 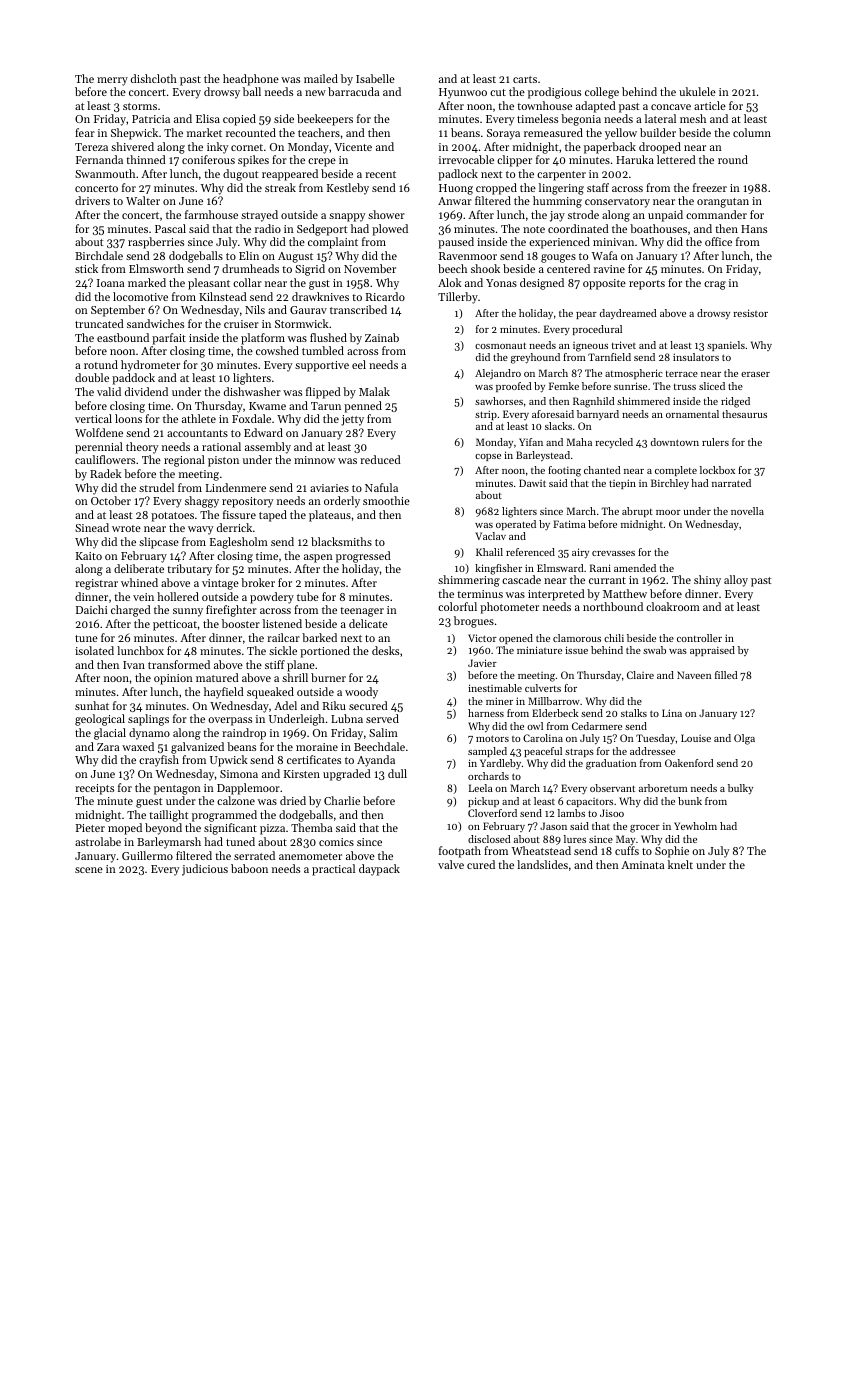 I want to click on judicious, so click(x=205, y=870).
